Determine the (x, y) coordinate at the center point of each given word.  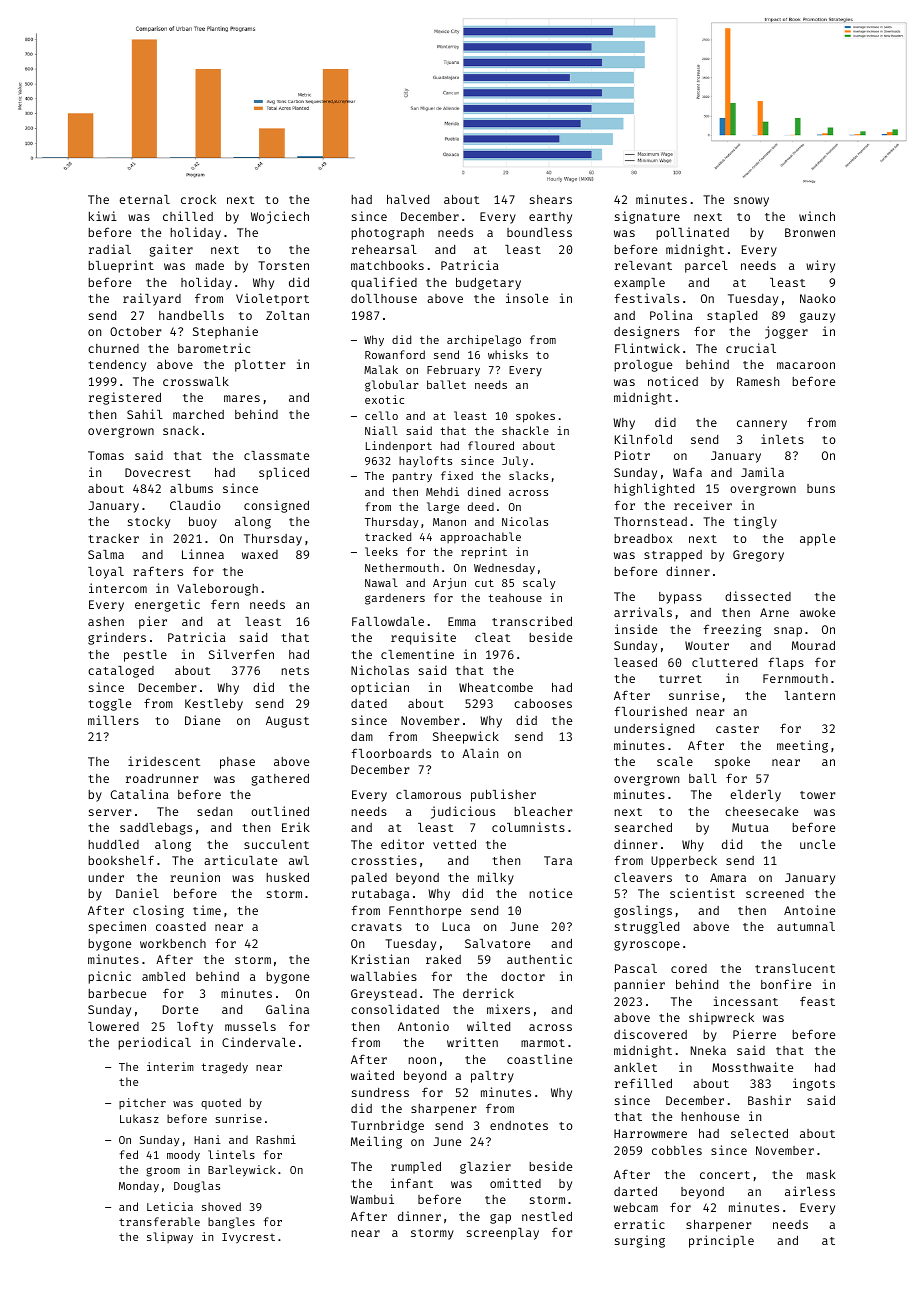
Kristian (380, 959)
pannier (639, 985)
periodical (154, 1043)
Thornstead (650, 521)
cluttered (724, 662)
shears (551, 199)
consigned (276, 506)
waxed (260, 554)
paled (369, 879)
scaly (539, 583)
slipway (170, 1237)
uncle (817, 844)
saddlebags (156, 829)
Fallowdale (388, 621)
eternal (145, 199)
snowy (751, 202)
